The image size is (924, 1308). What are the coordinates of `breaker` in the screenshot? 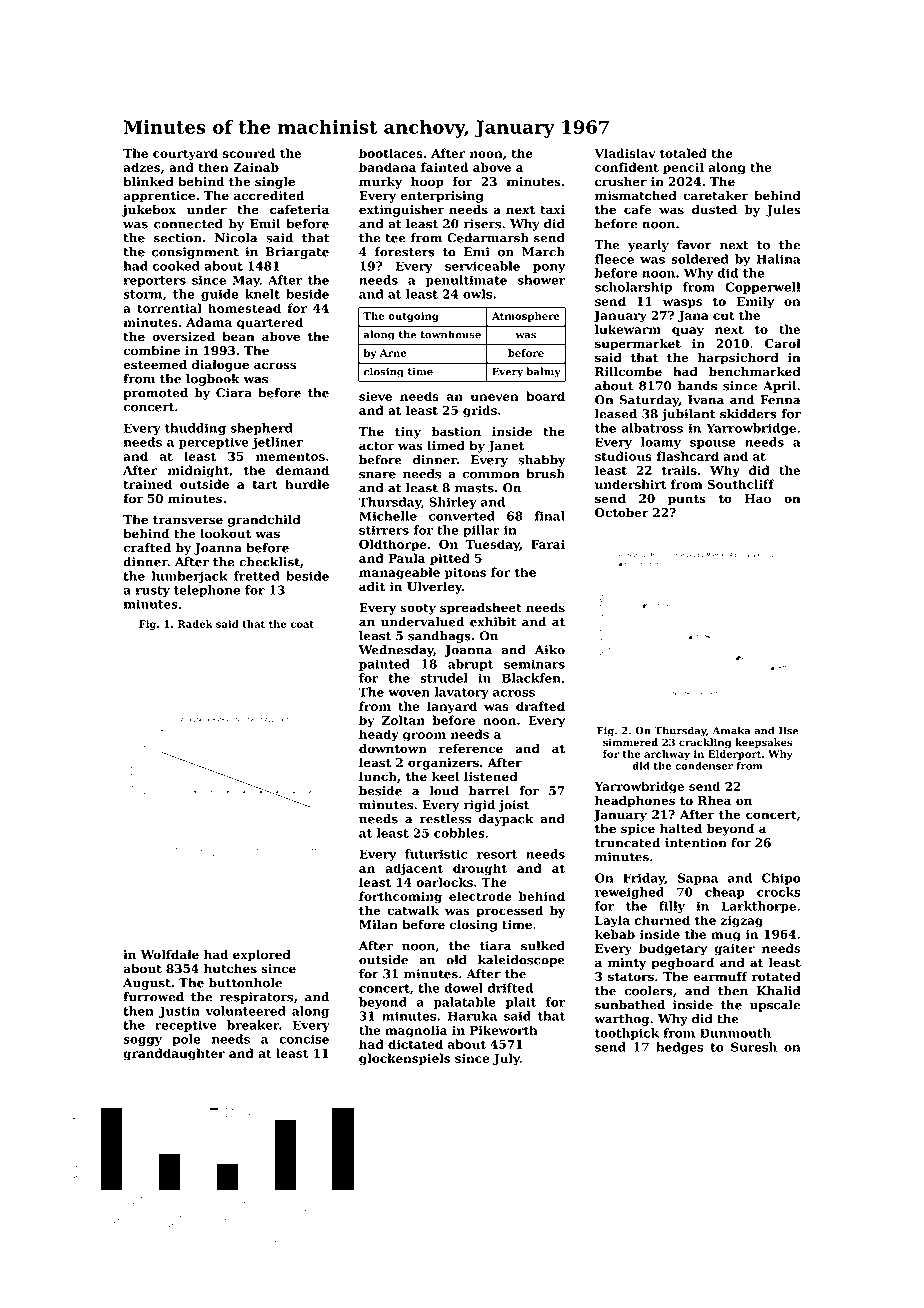 It's located at (253, 1025).
